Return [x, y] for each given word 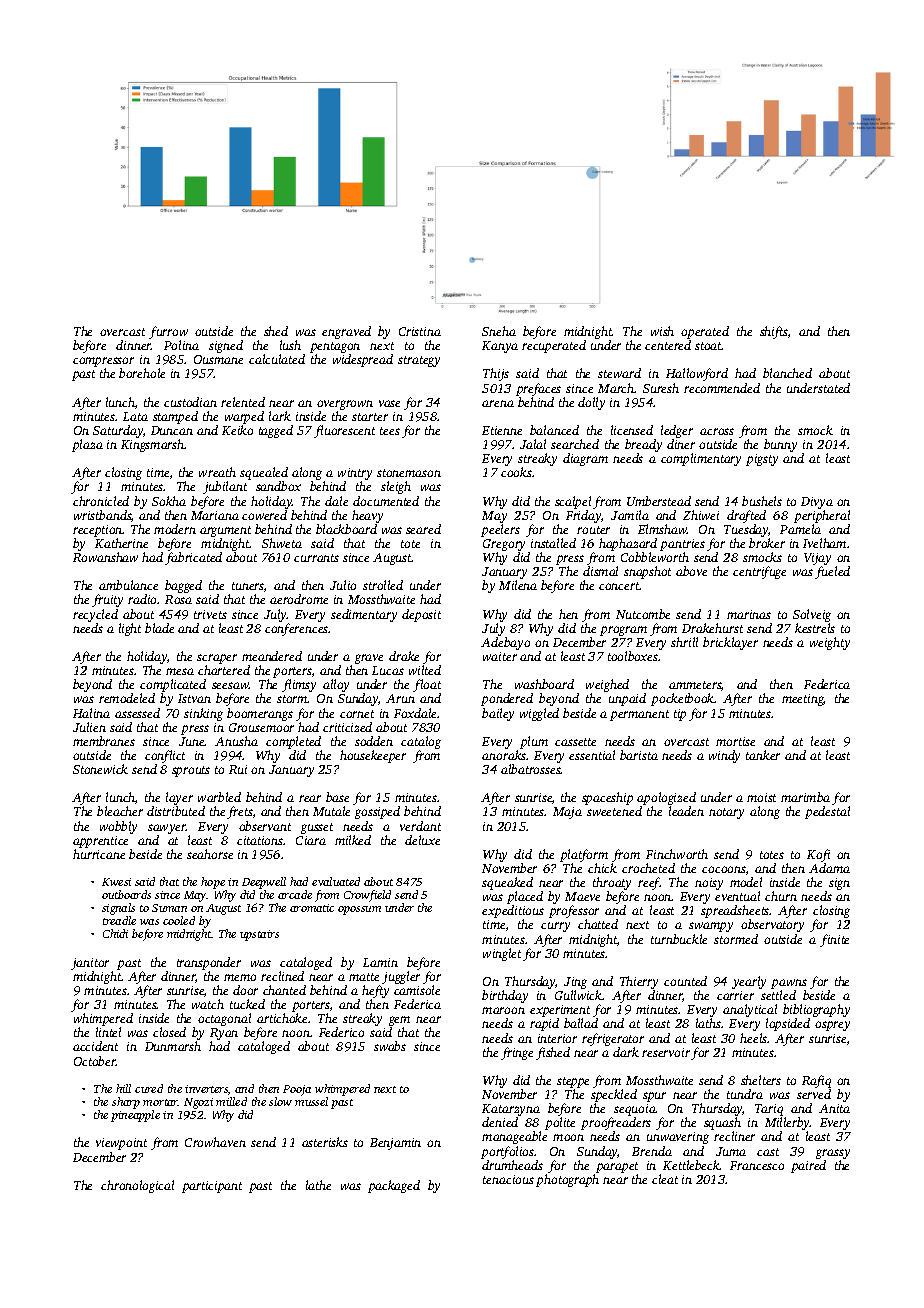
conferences [297, 629]
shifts [774, 332]
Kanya [500, 347]
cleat [665, 1179]
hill [123, 1088]
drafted [746, 516]
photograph [567, 1180]
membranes [104, 741]
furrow [168, 332]
